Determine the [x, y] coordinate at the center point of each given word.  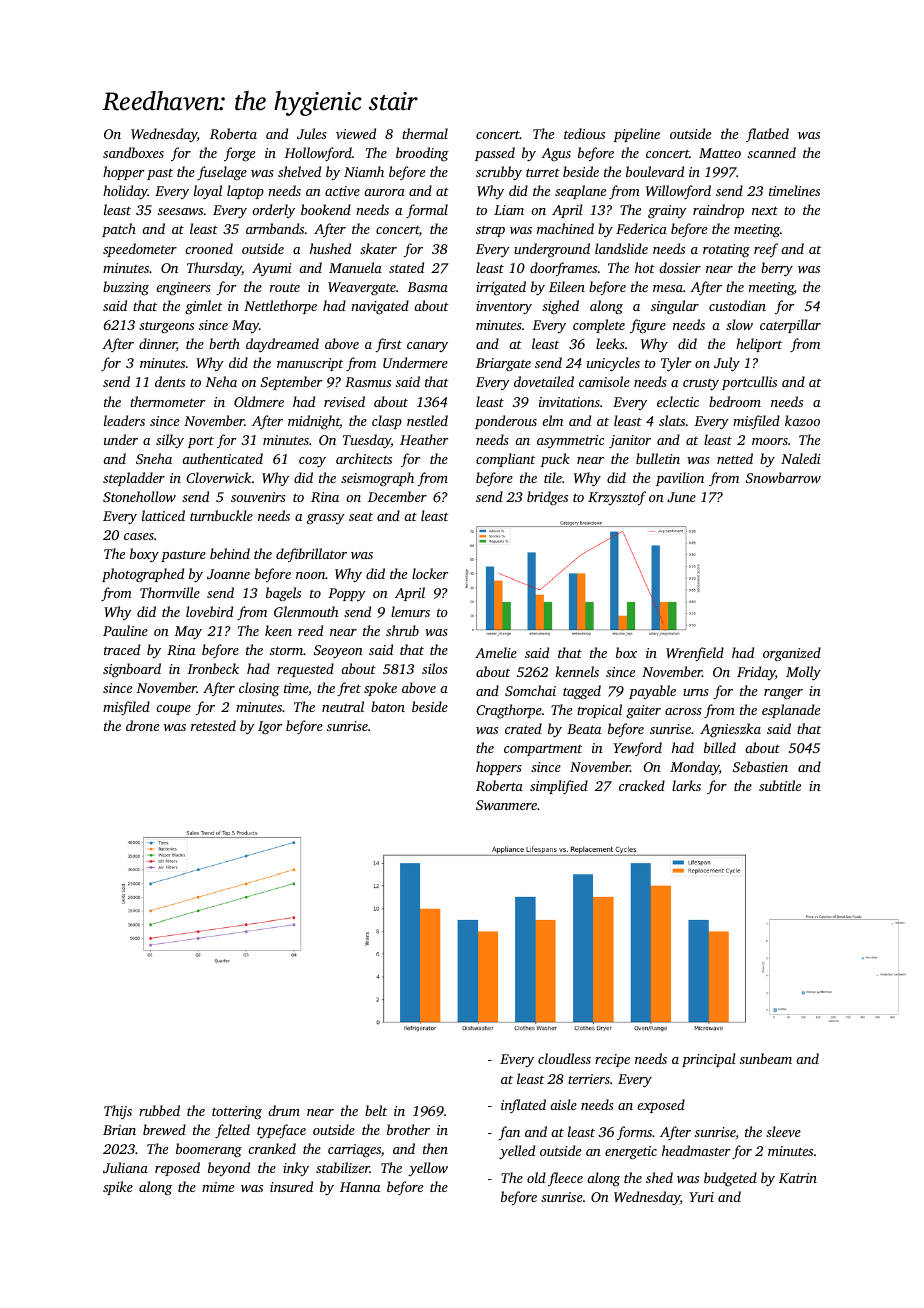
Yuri [701, 1197]
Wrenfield [695, 654]
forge [239, 154]
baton [388, 706]
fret [349, 689]
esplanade [791, 711]
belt [376, 1110]
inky [296, 1169]
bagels [283, 594]
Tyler [676, 364]
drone [142, 725]
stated [406, 267]
